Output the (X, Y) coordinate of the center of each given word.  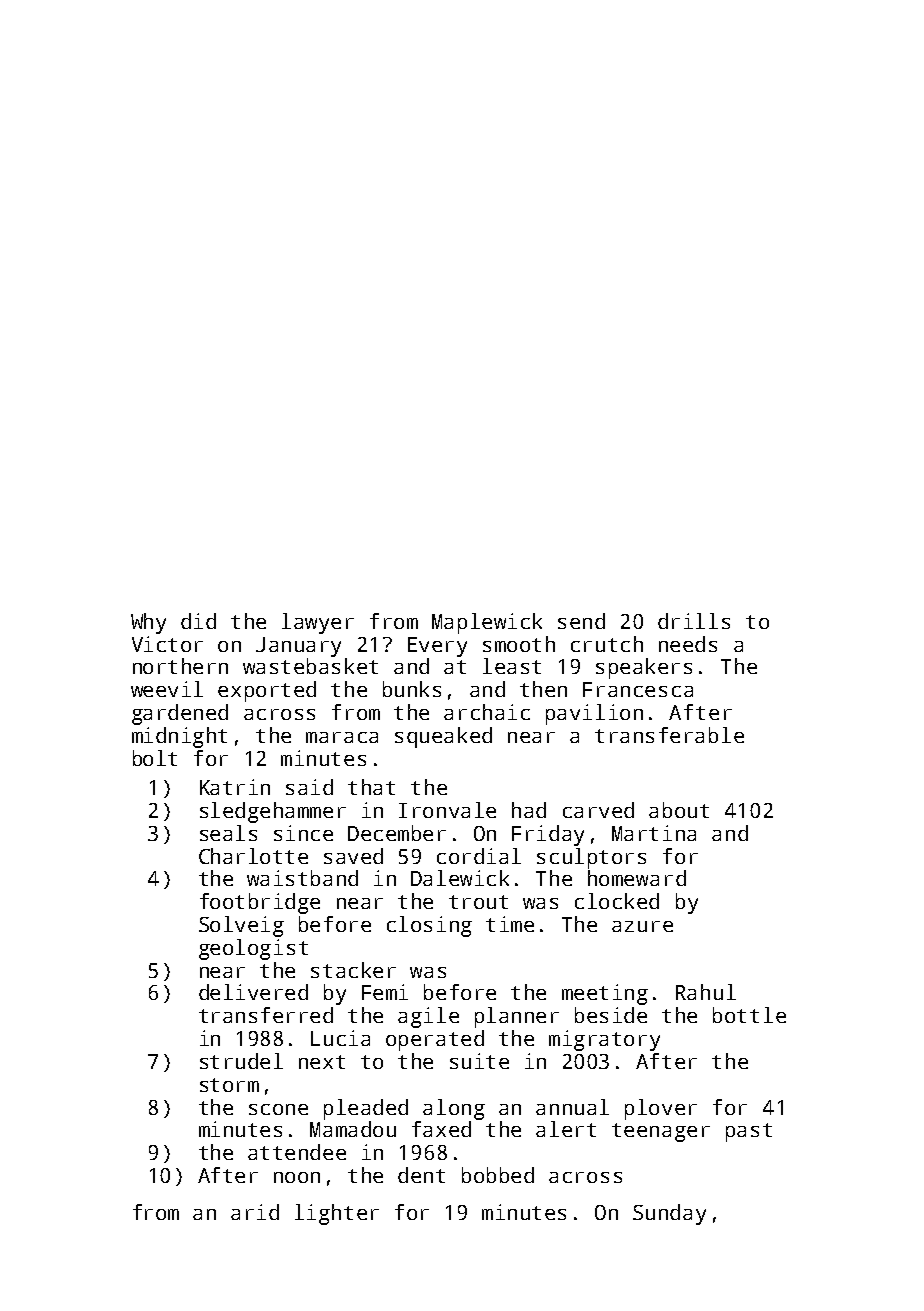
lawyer (318, 623)
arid (255, 1212)
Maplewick (487, 623)
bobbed (498, 1175)
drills (694, 621)
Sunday (669, 1214)
